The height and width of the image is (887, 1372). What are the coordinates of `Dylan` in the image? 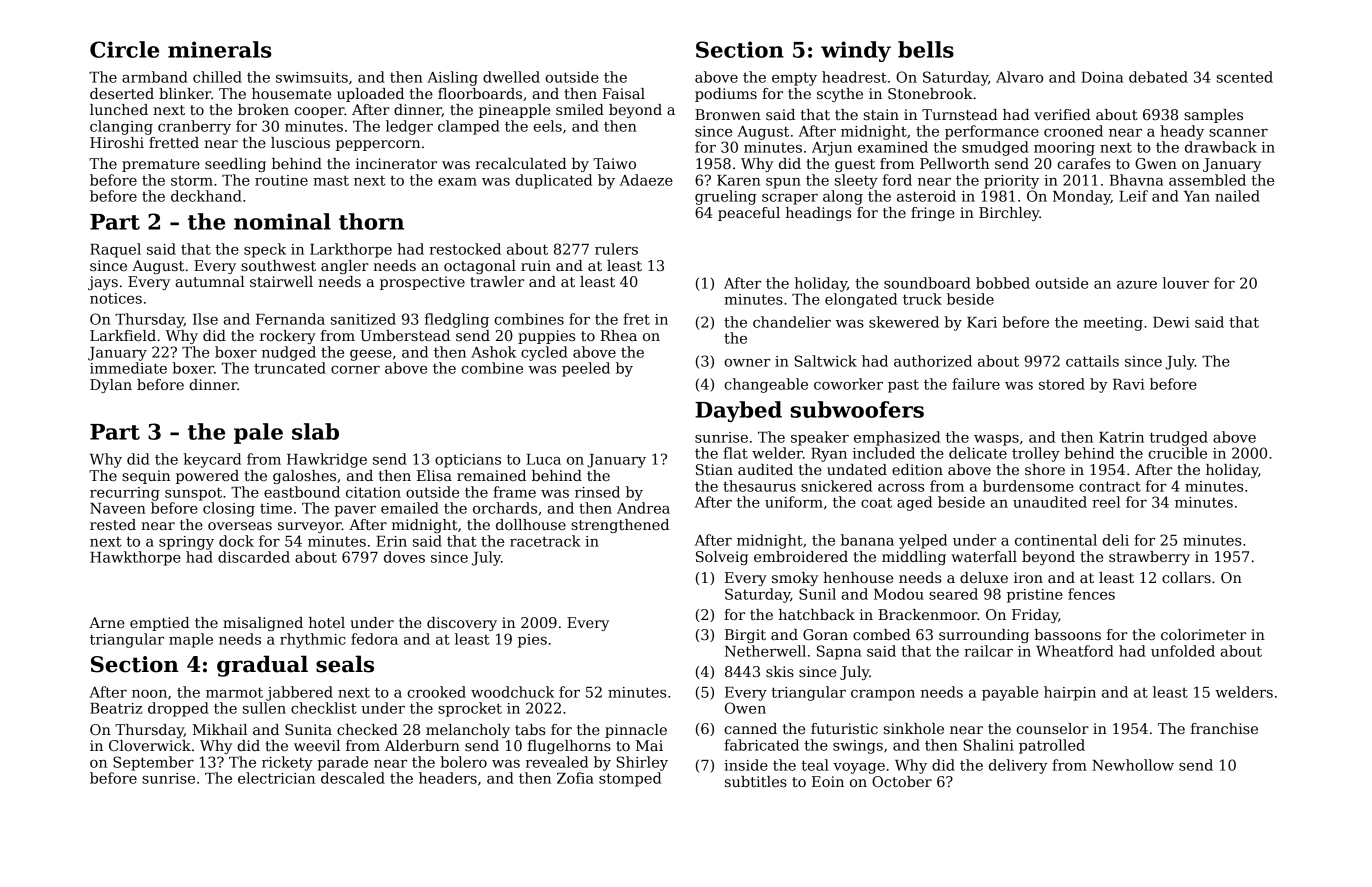 It's located at (111, 386).
